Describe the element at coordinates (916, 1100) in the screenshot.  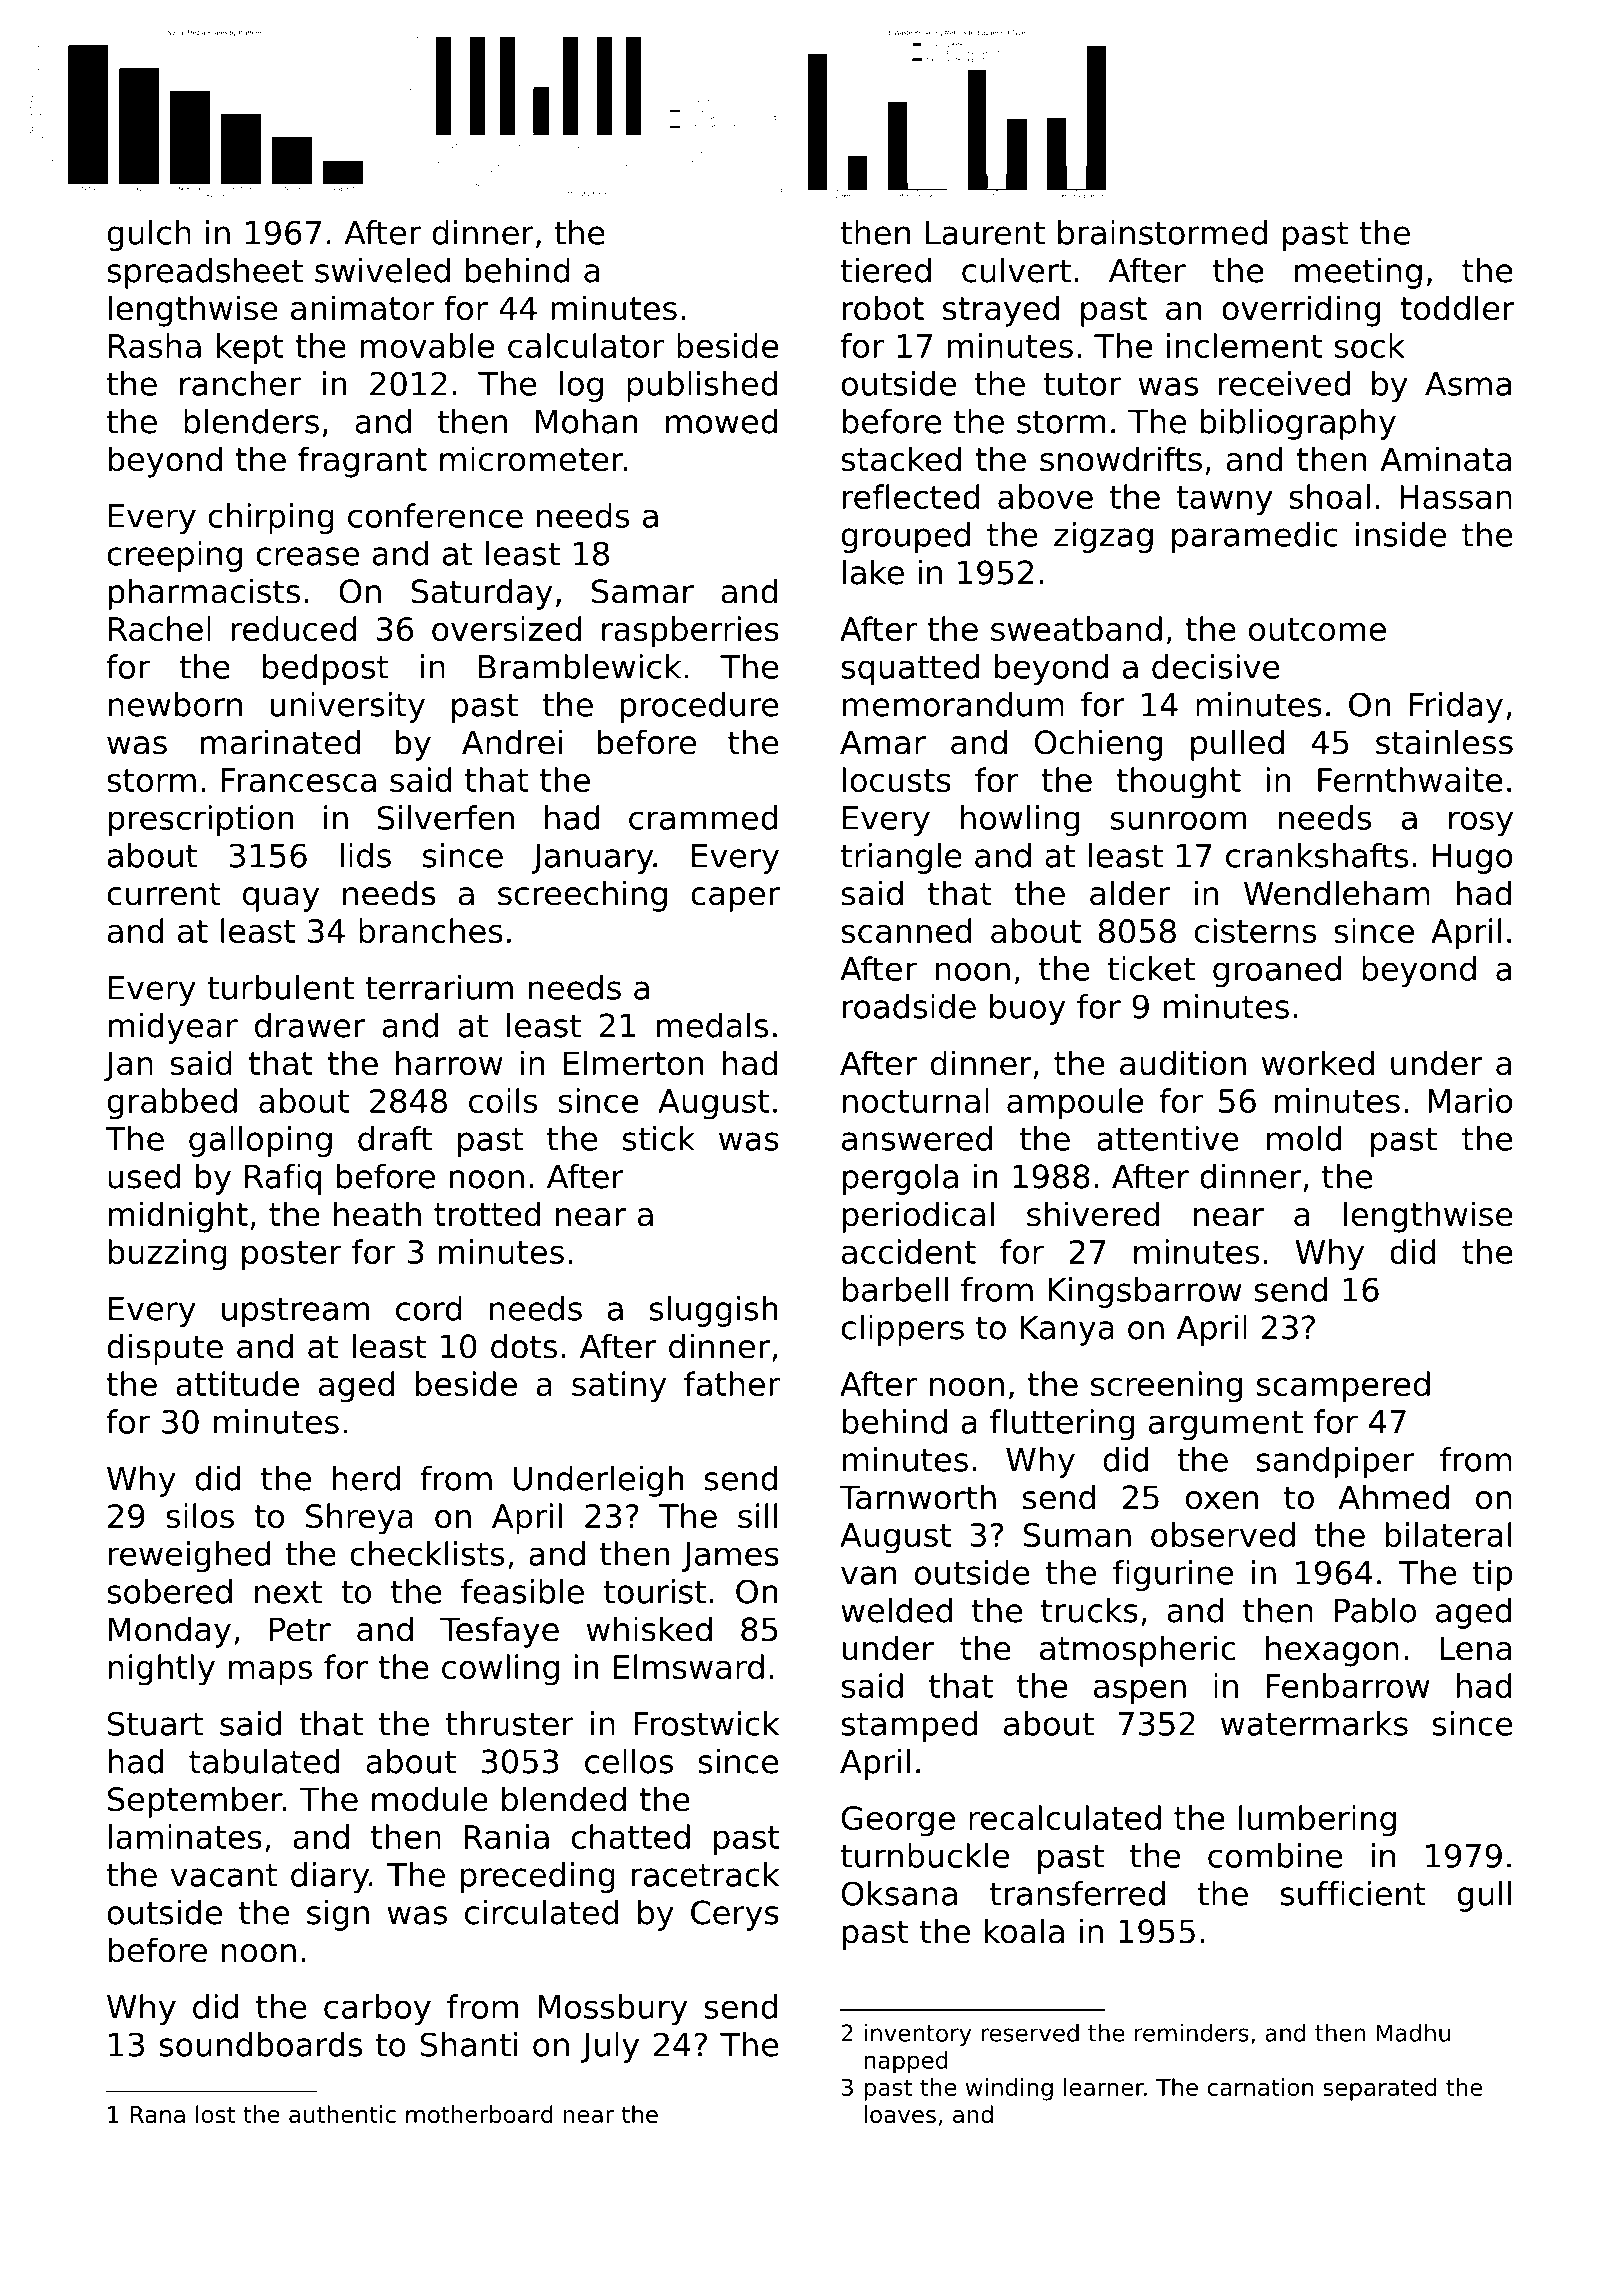
I see `nocturnal` at that location.
